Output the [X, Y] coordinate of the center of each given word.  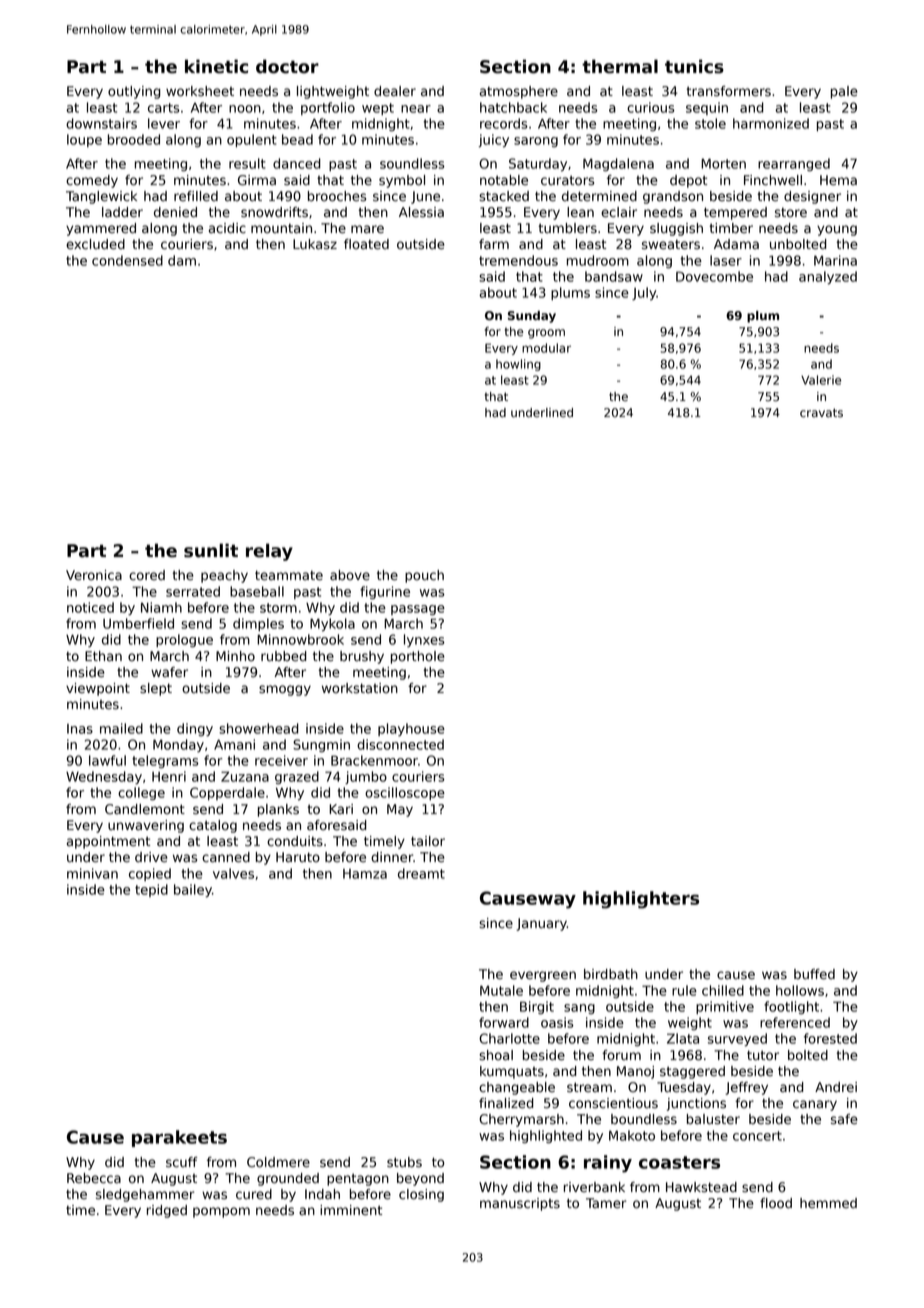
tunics [694, 66]
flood [776, 1203]
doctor [287, 66]
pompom [221, 1212]
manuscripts [520, 1204]
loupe [84, 140]
